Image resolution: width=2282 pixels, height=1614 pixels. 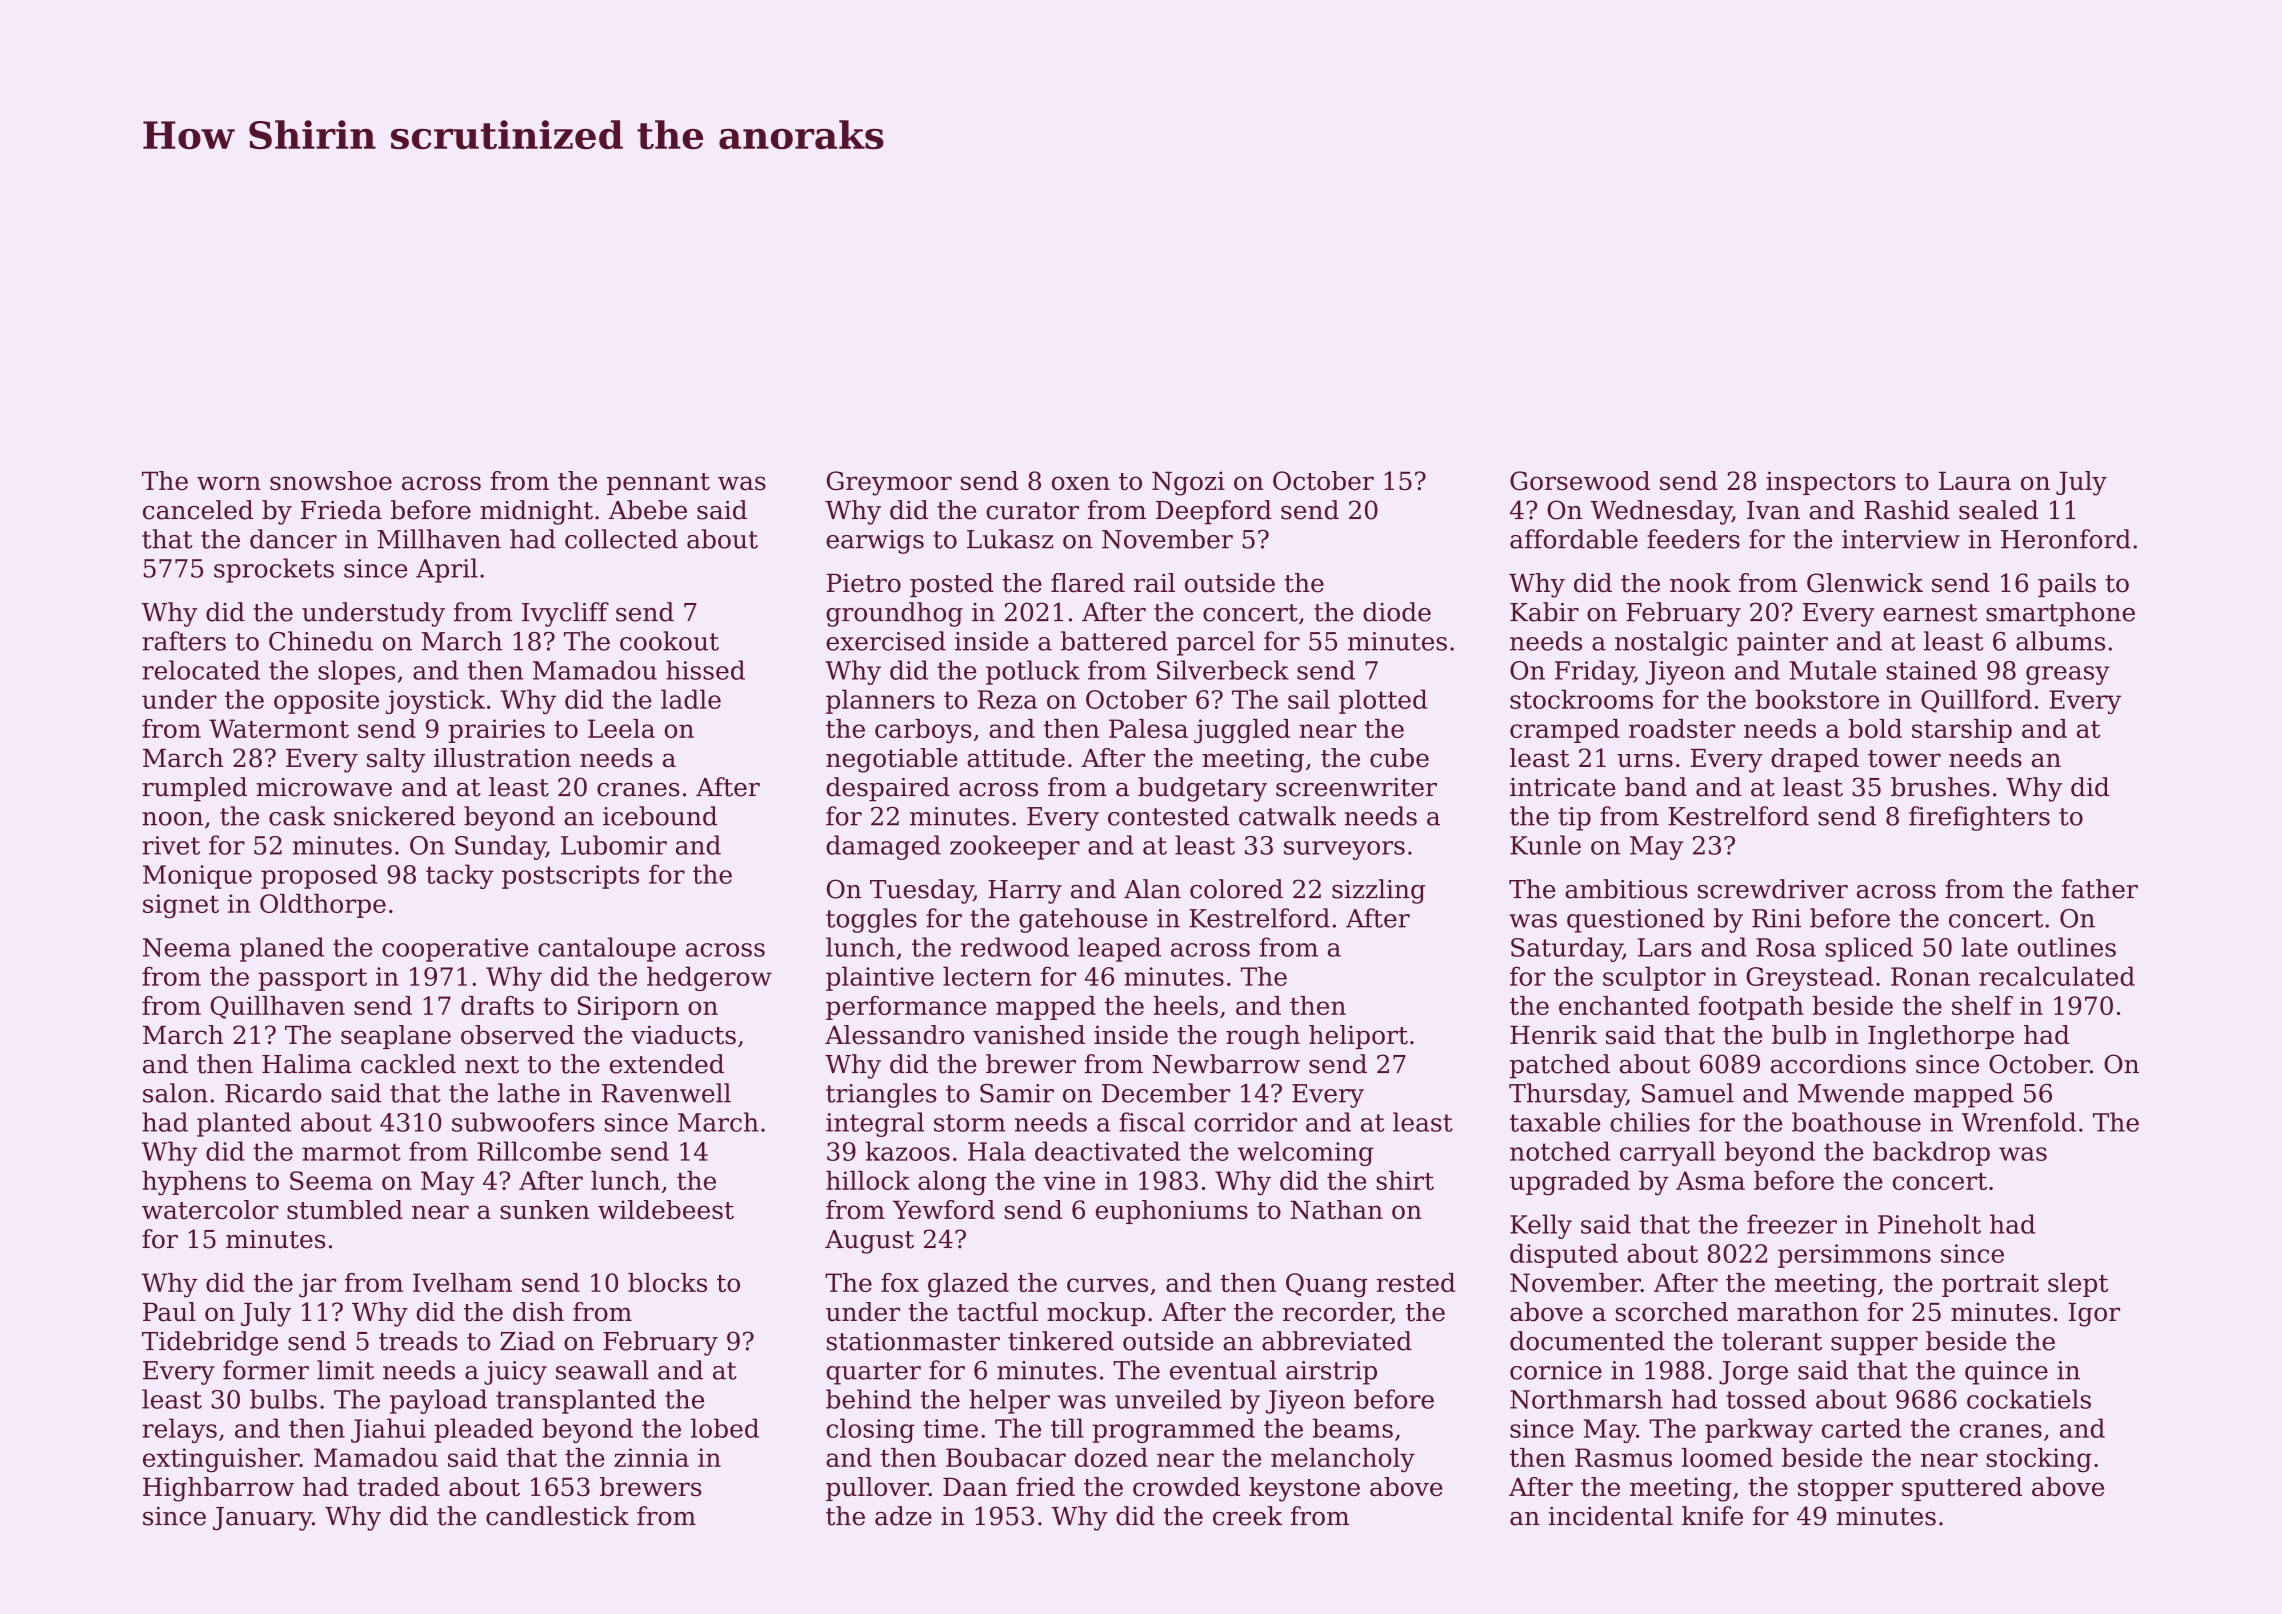 What do you see at coordinates (1337, 1210) in the screenshot?
I see `Nathan` at bounding box center [1337, 1210].
